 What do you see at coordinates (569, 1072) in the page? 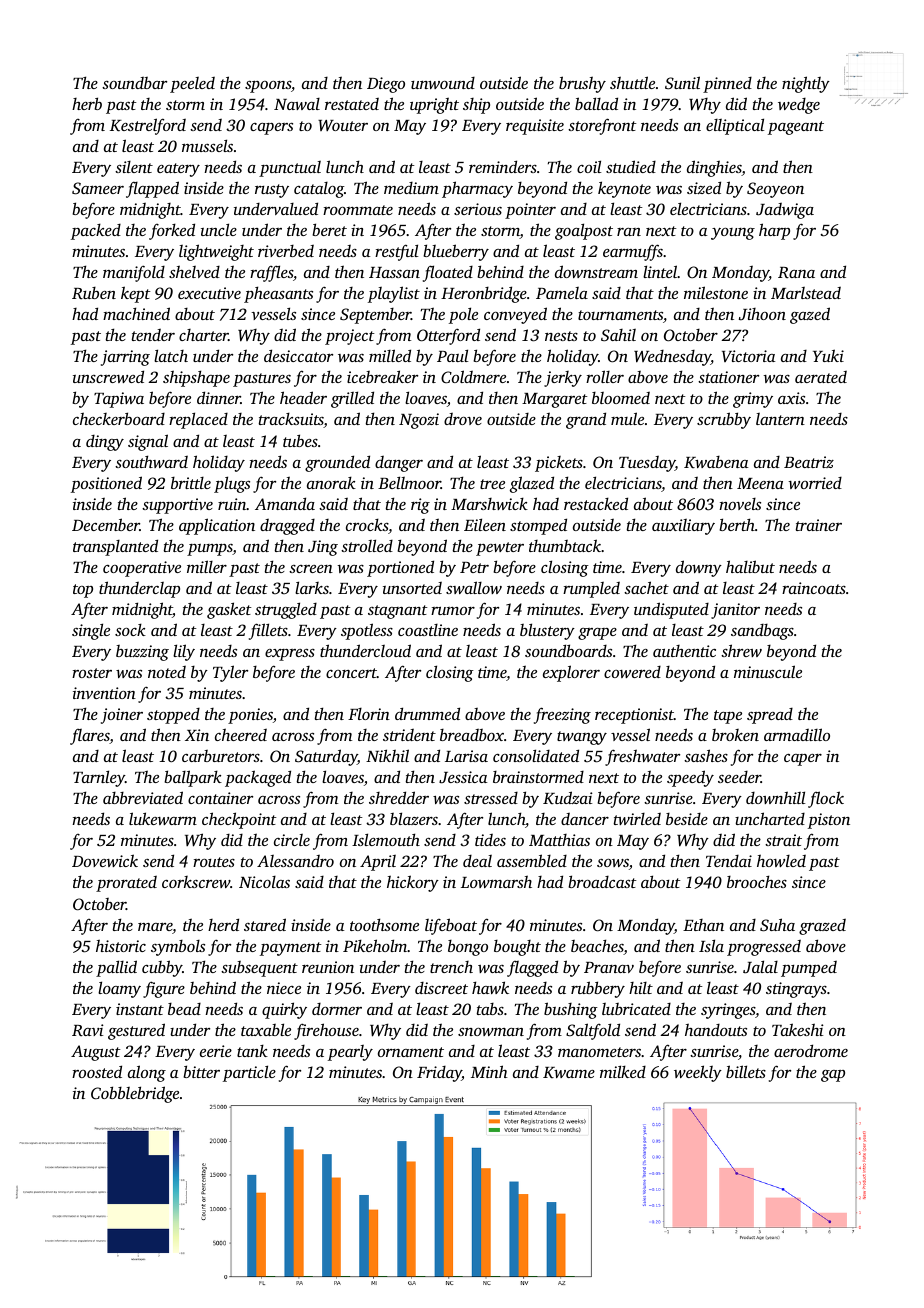
I see `Kwame` at bounding box center [569, 1072].
